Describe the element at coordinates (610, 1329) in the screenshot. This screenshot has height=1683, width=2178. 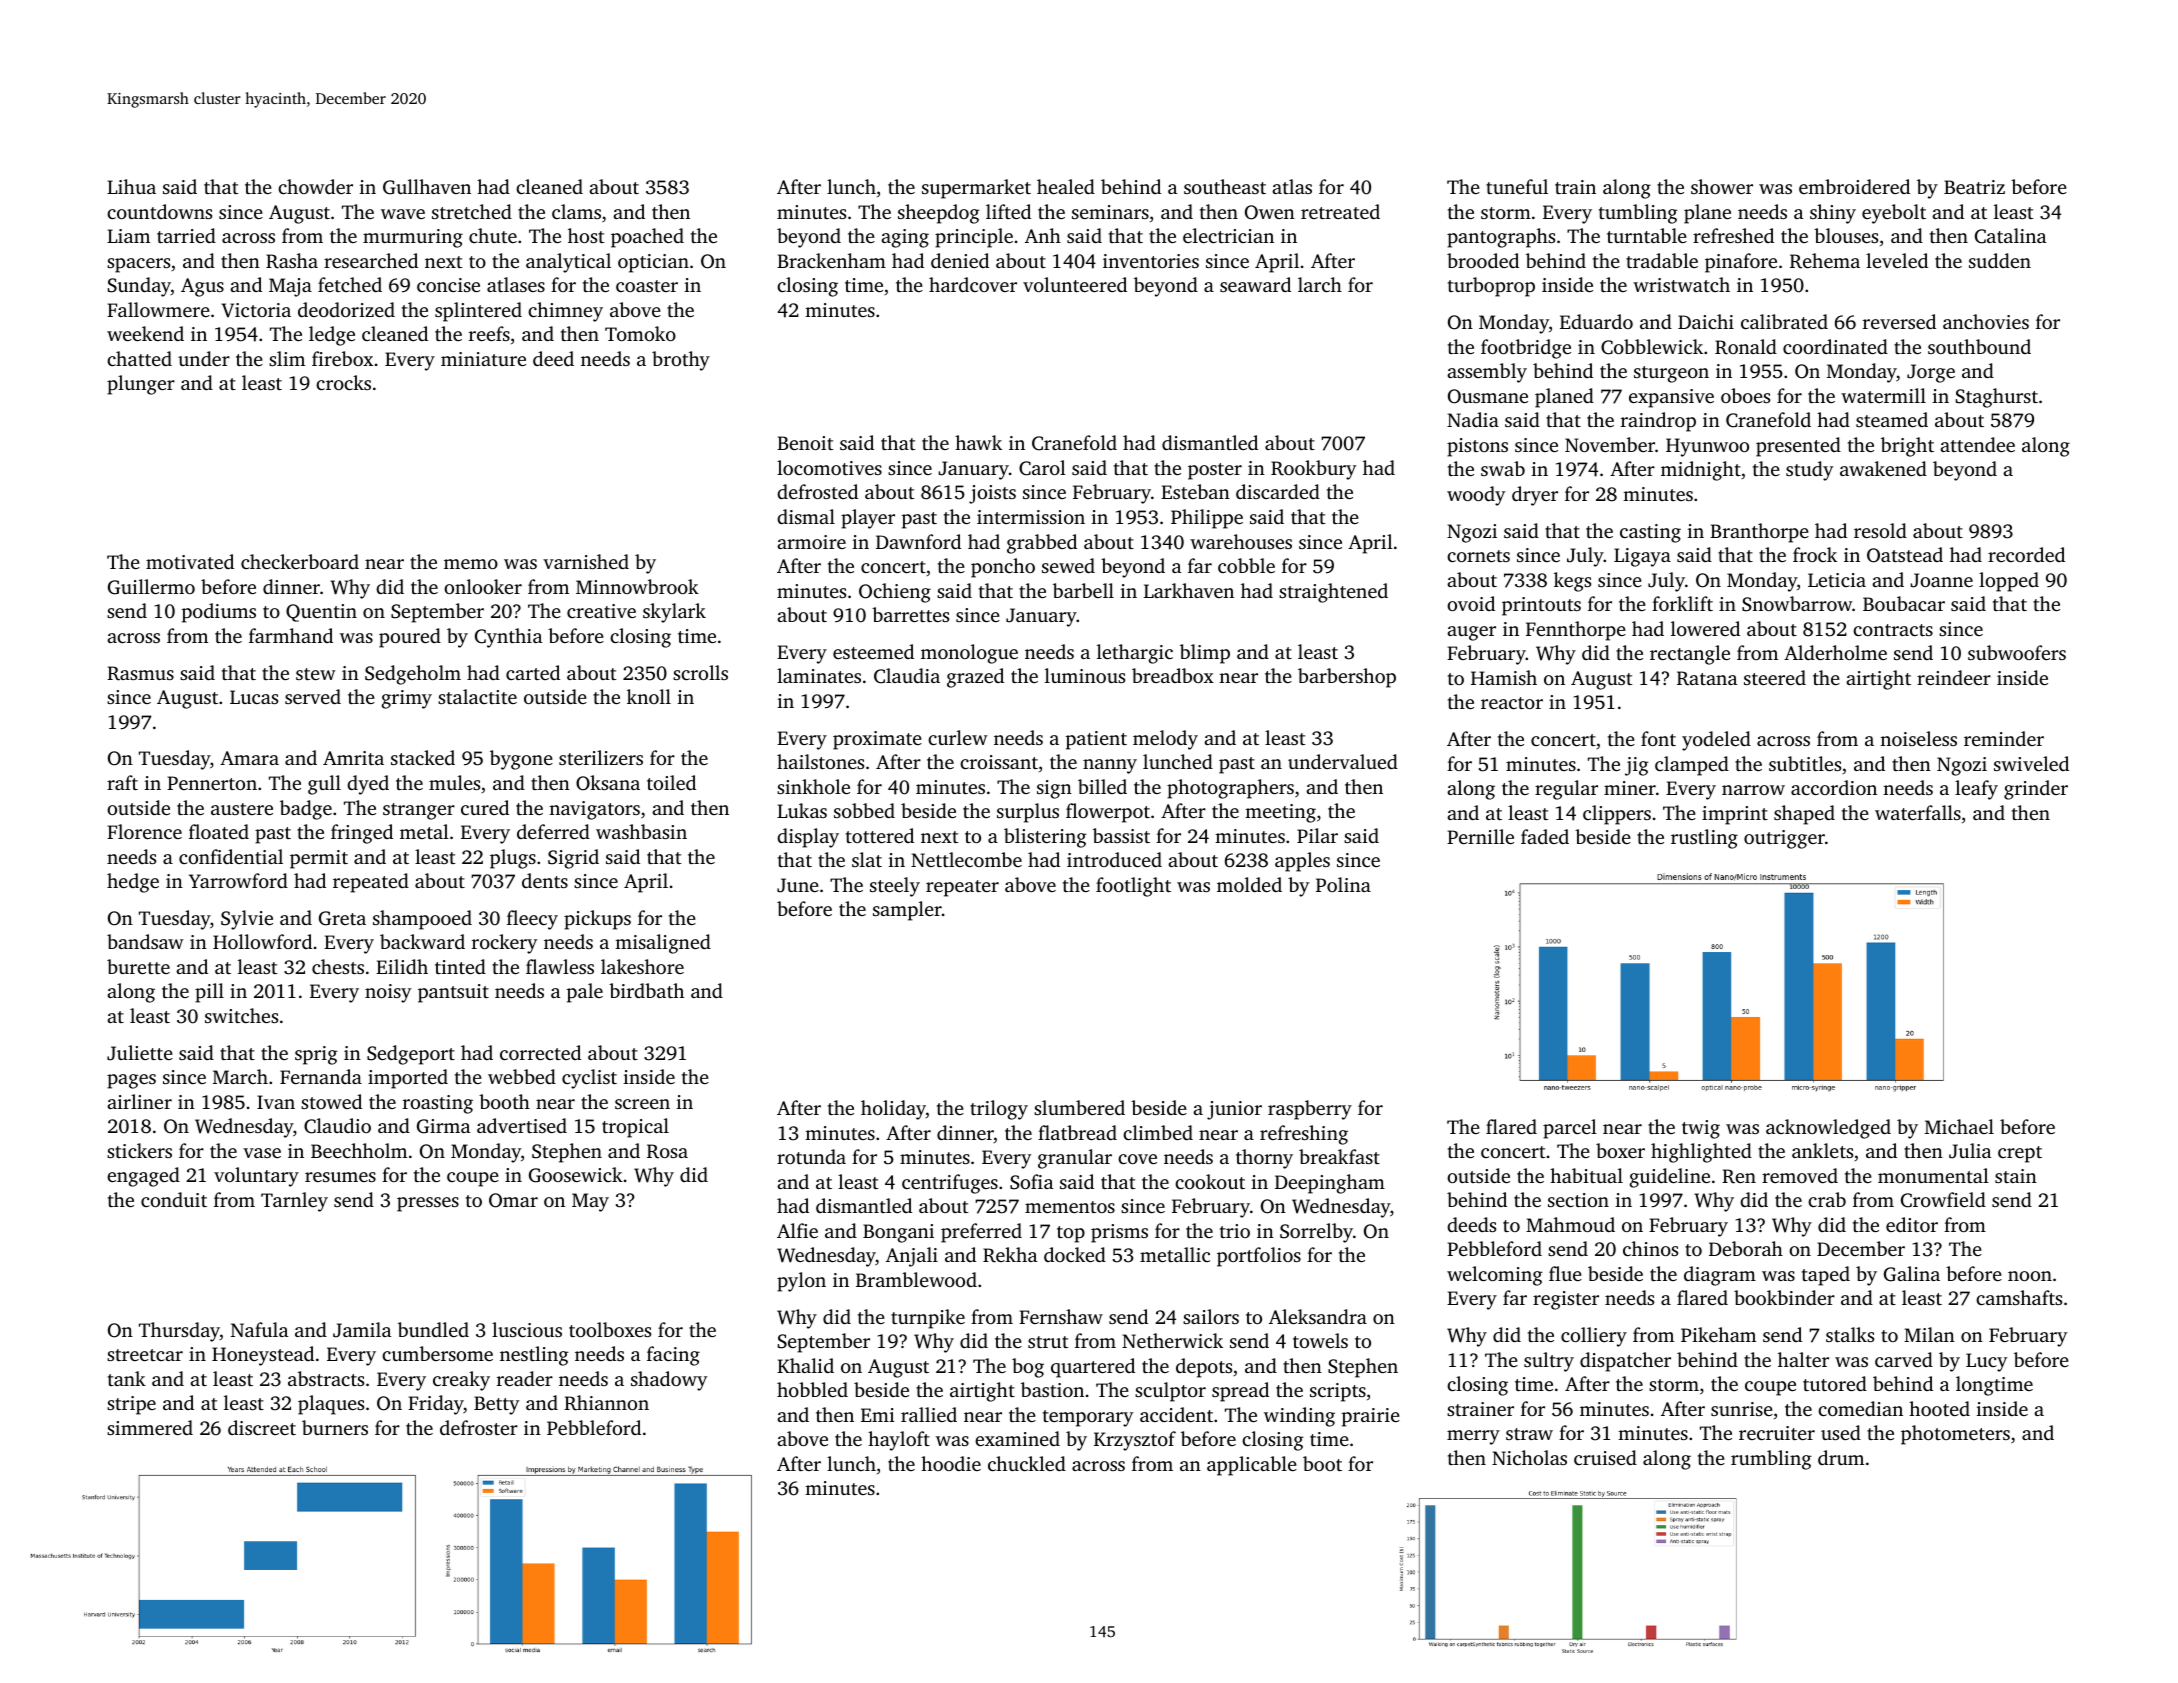
I see `toolboxes` at that location.
